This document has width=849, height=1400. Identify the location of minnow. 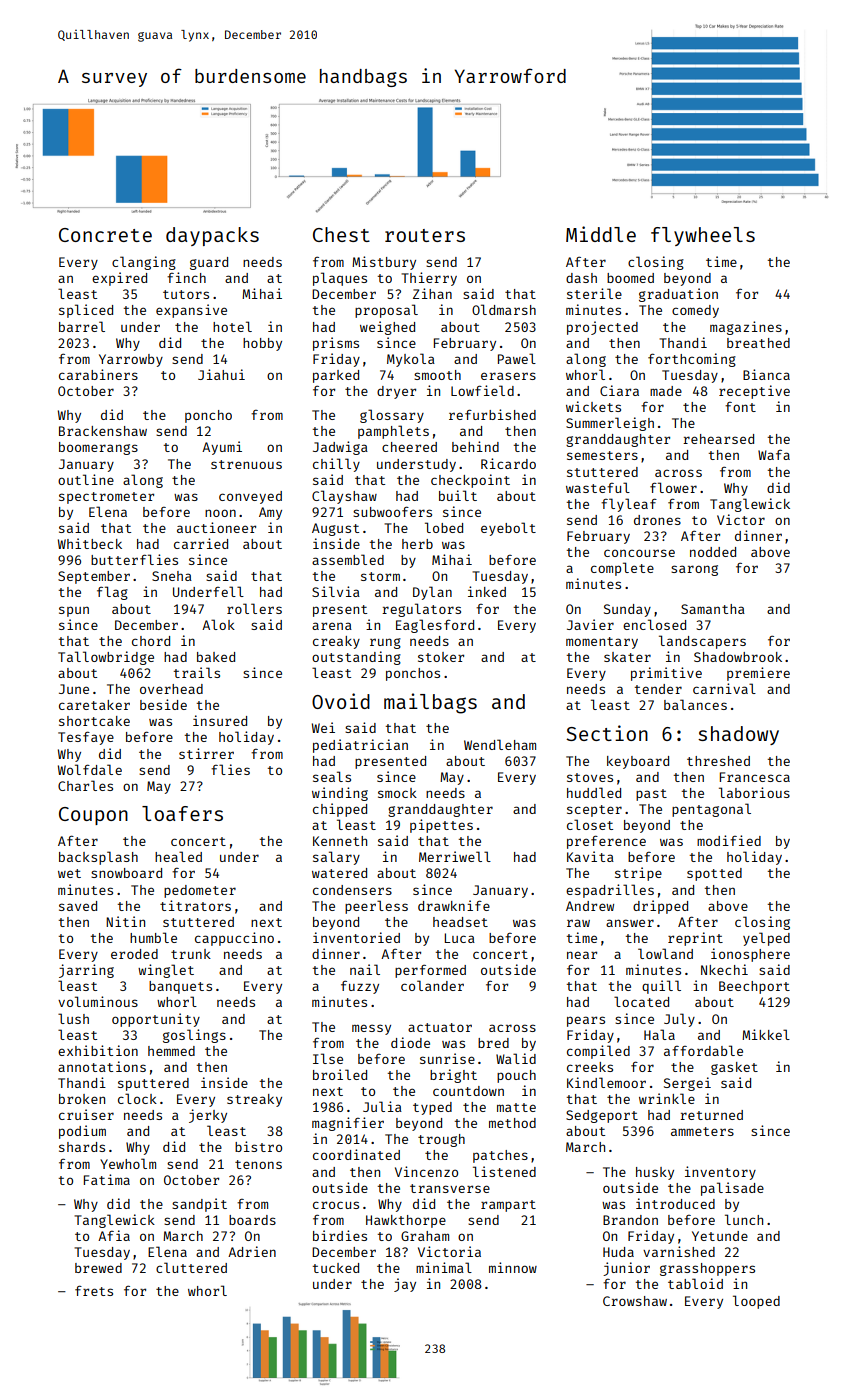
(513, 1267).
